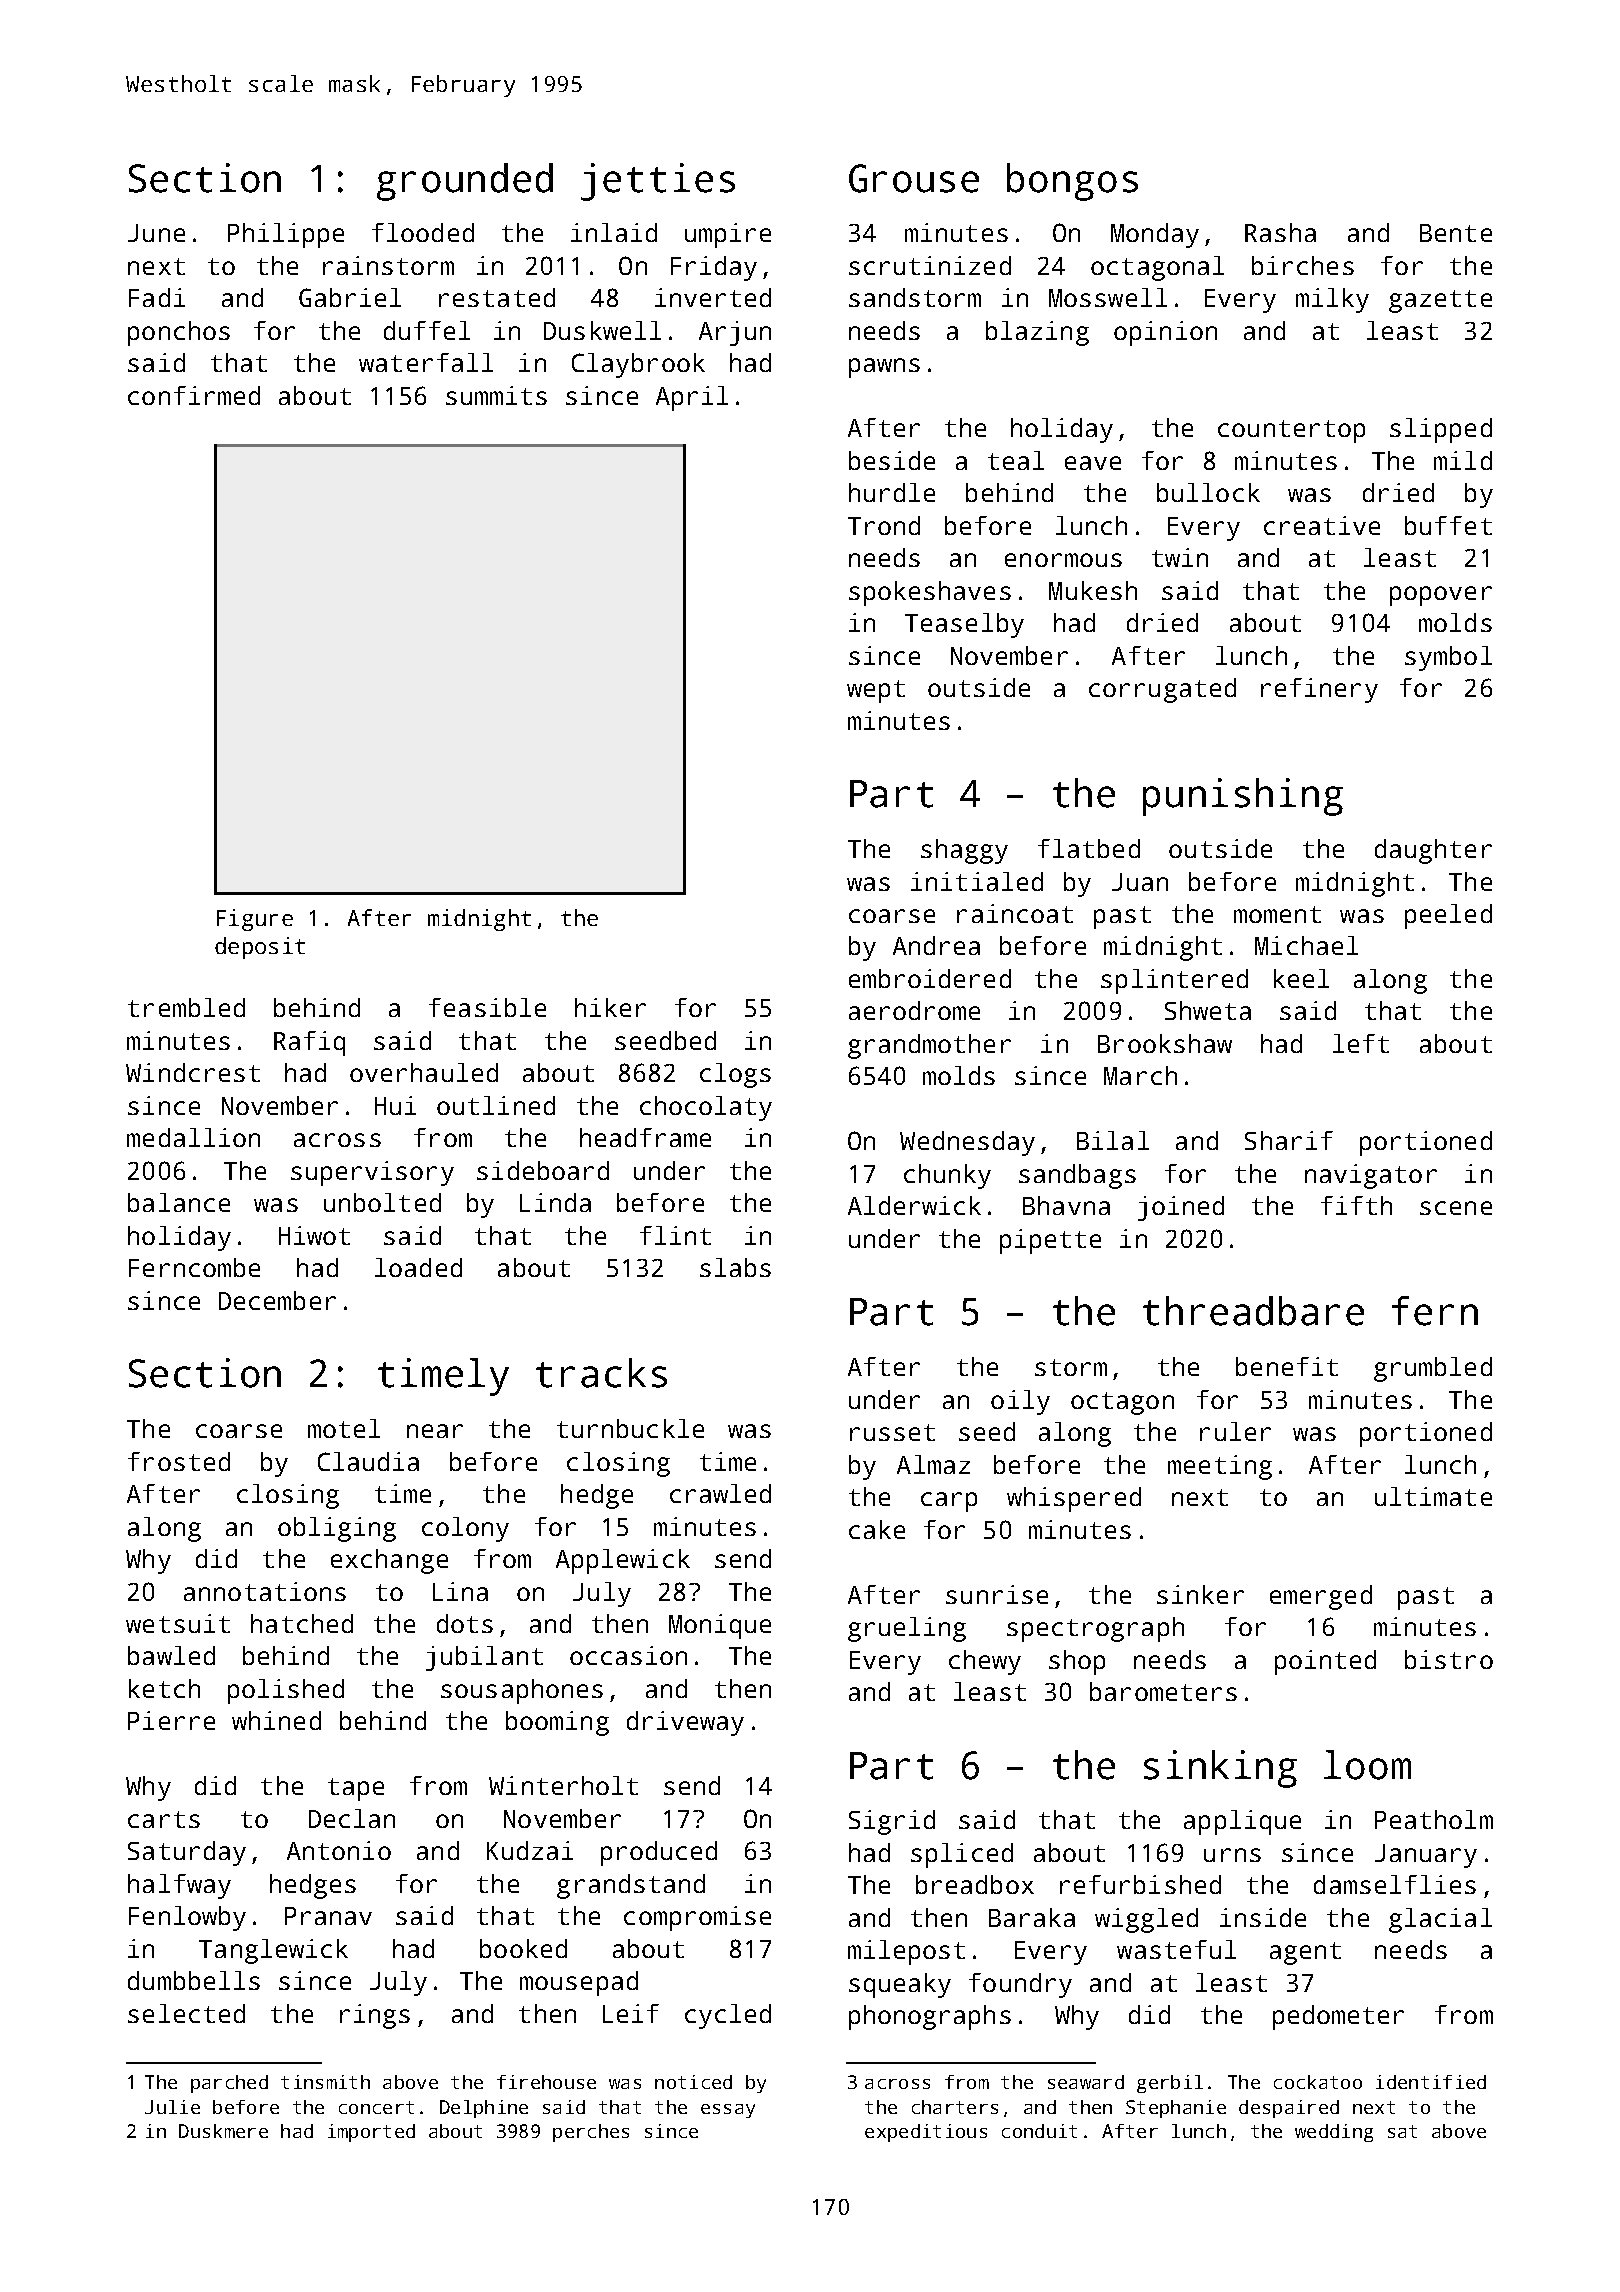 This document has height=2292, width=1620. What do you see at coordinates (339, 1850) in the document?
I see `Antonio` at bounding box center [339, 1850].
